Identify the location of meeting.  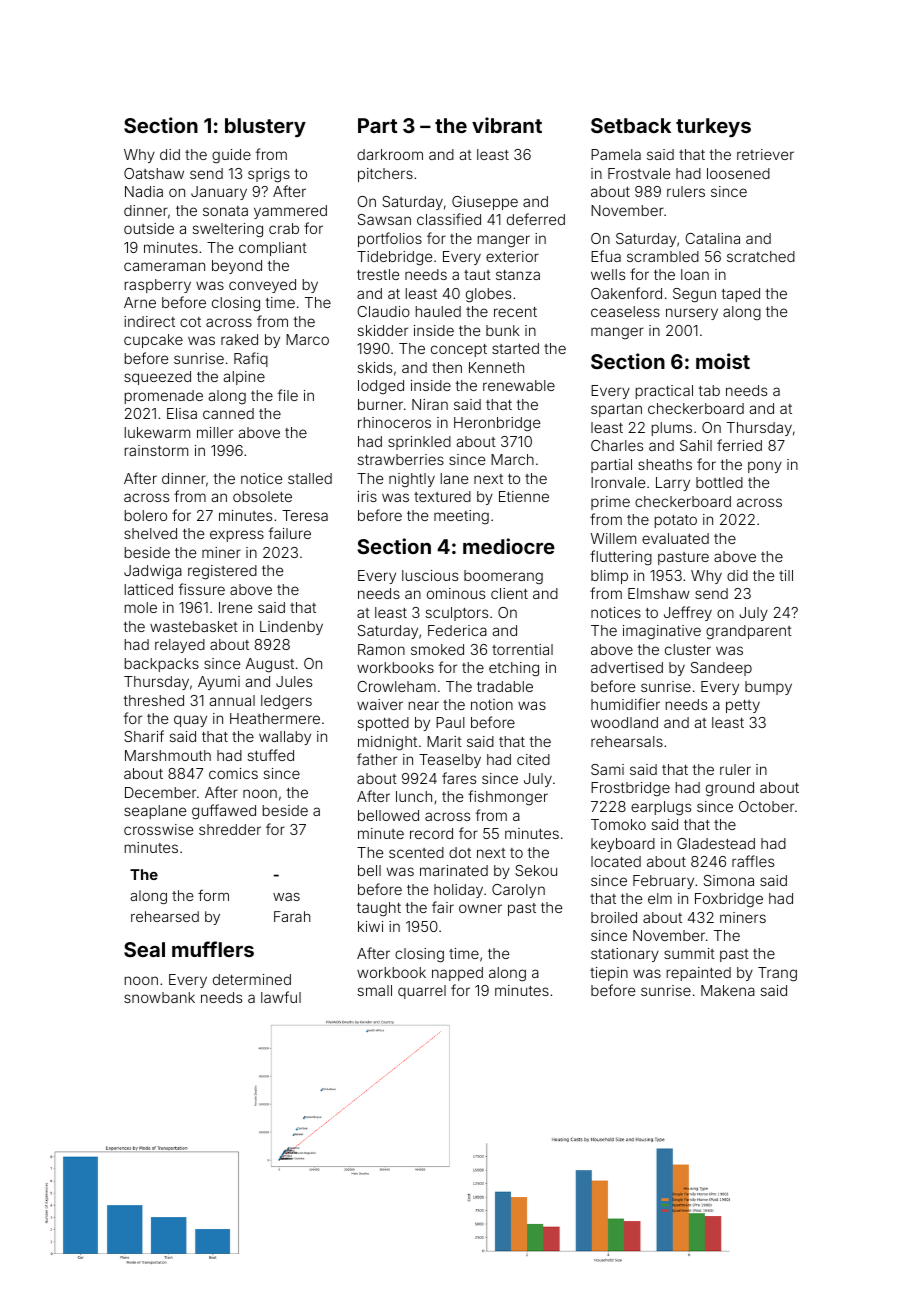
(461, 517).
